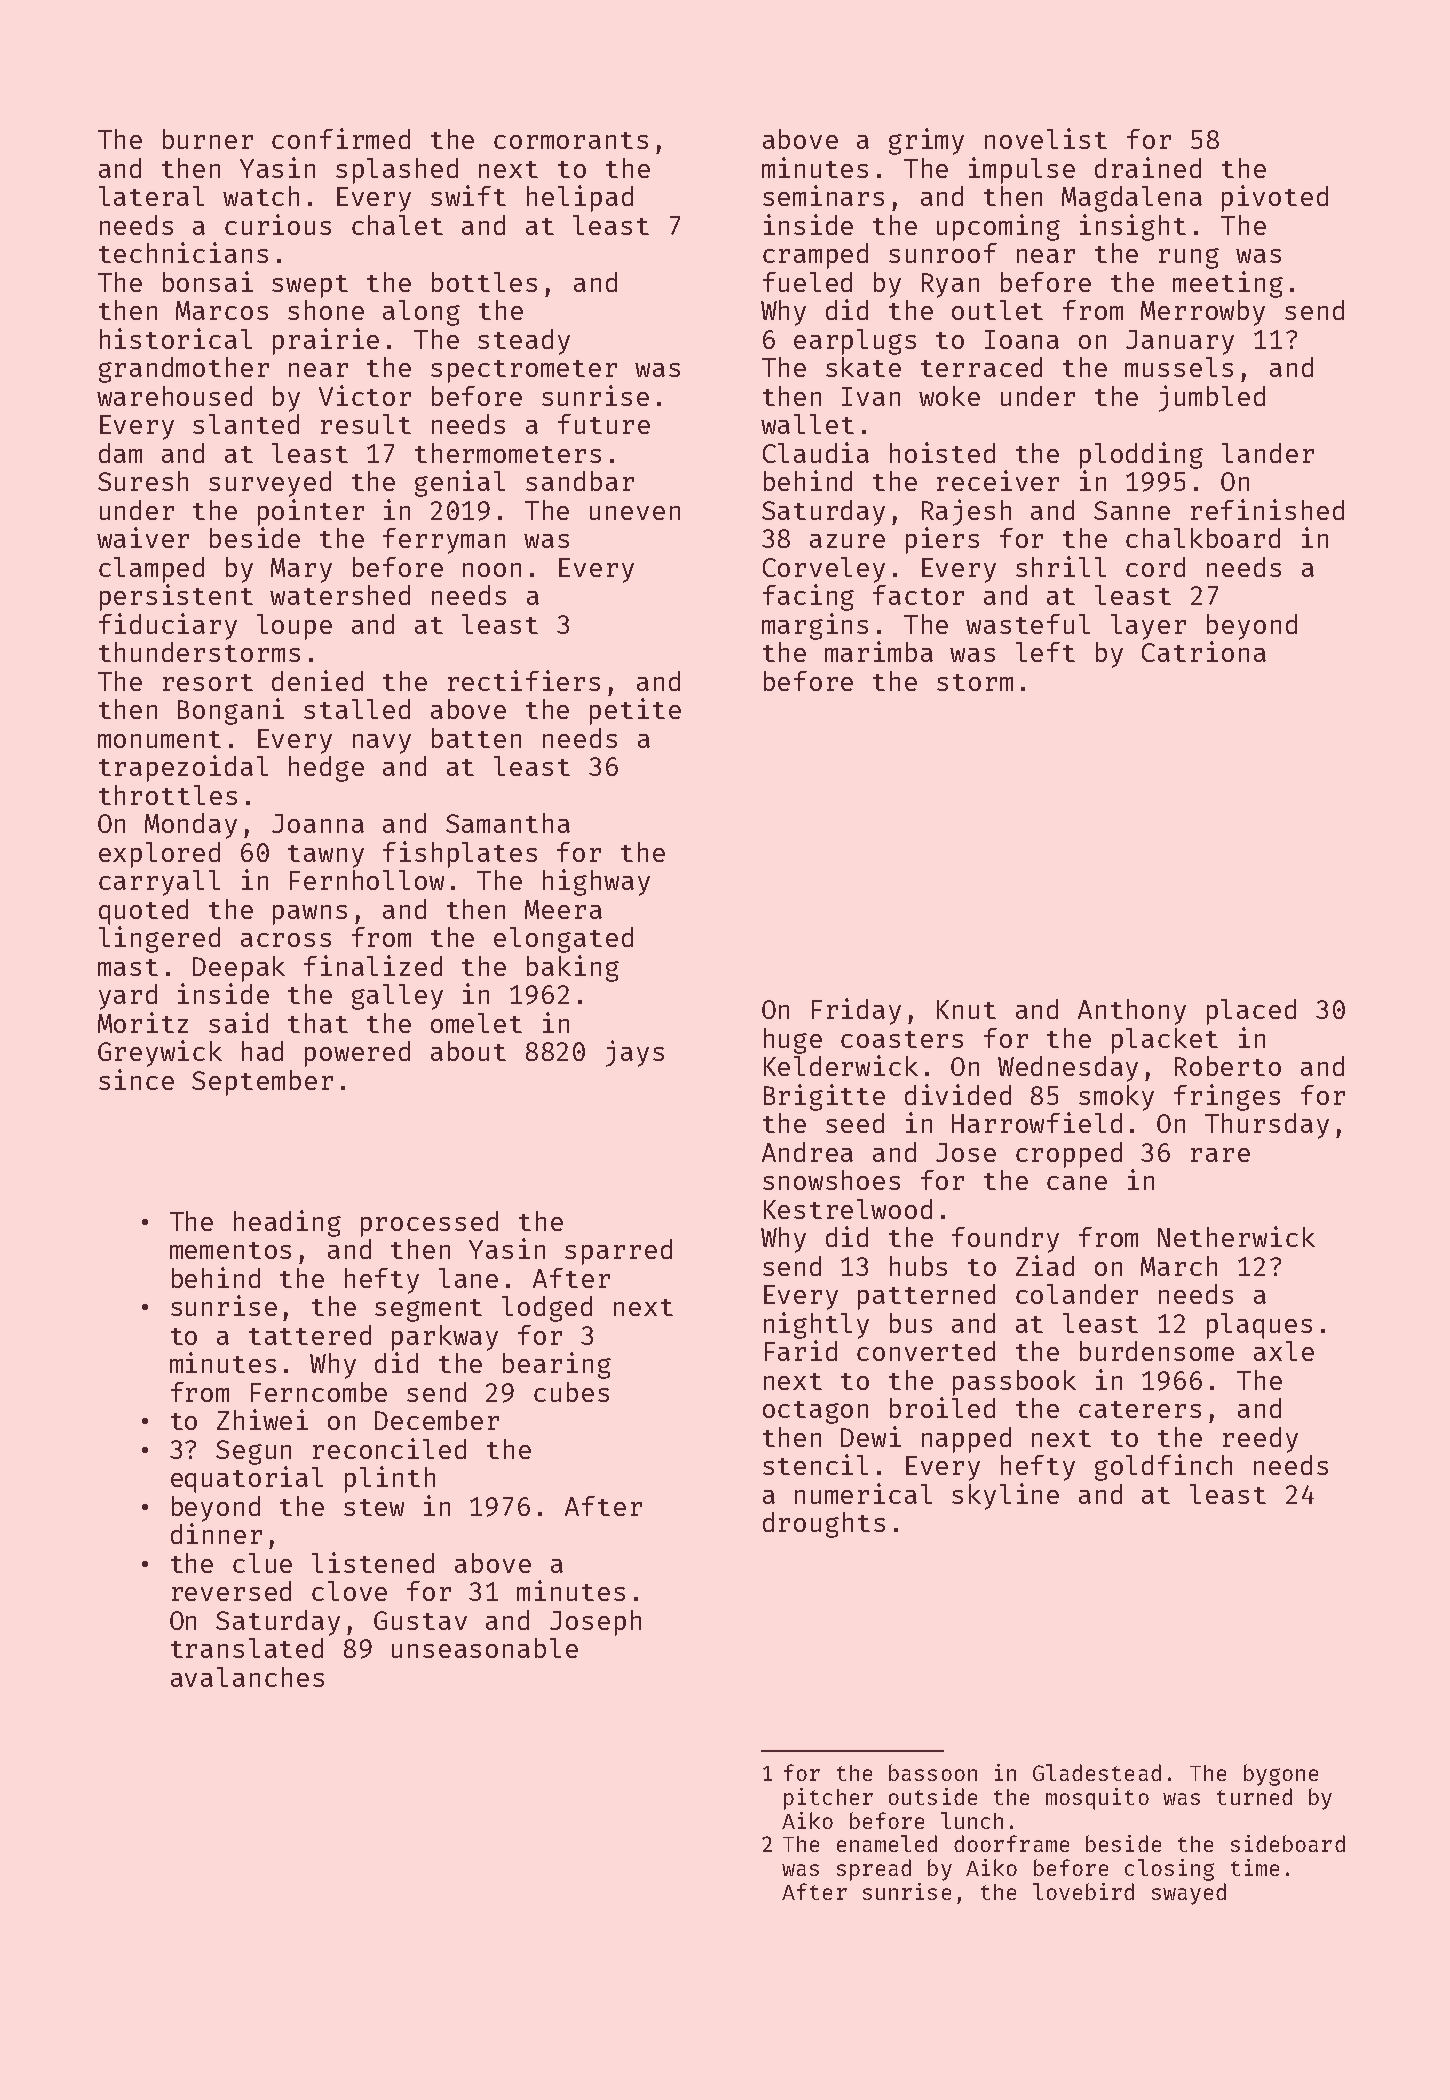 The width and height of the screenshot is (1450, 2100). What do you see at coordinates (340, 595) in the screenshot?
I see `watershed` at bounding box center [340, 595].
